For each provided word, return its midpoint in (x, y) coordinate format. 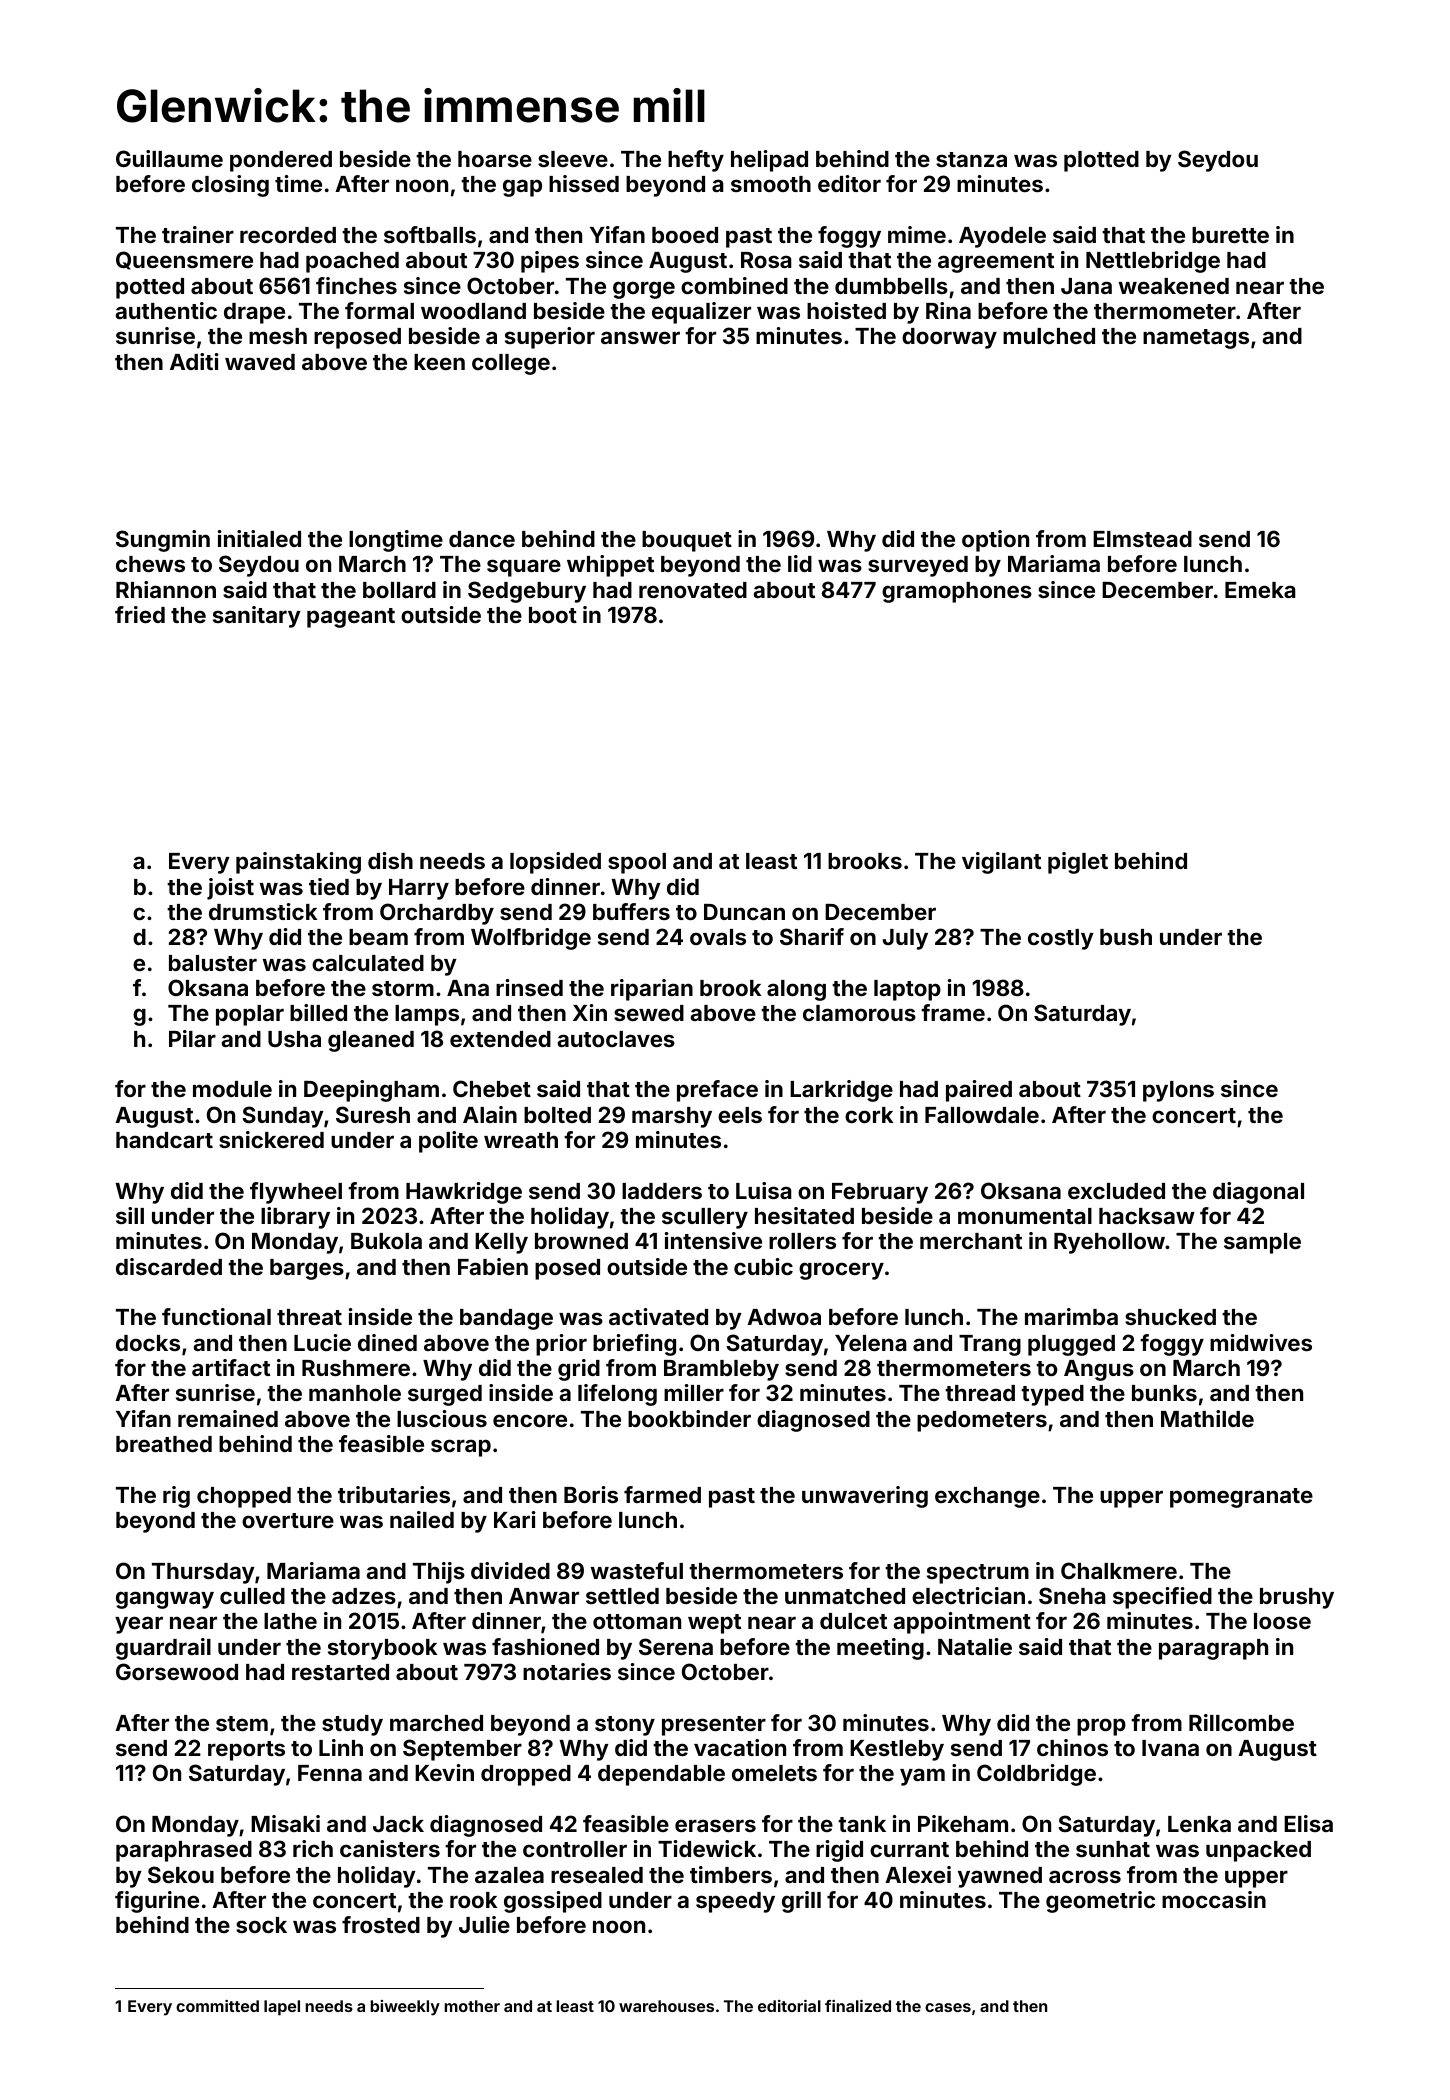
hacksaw (1147, 1216)
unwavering (865, 1497)
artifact (231, 1367)
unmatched (845, 1596)
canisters (390, 1848)
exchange (987, 1497)
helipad (769, 161)
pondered (281, 161)
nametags (1196, 339)
